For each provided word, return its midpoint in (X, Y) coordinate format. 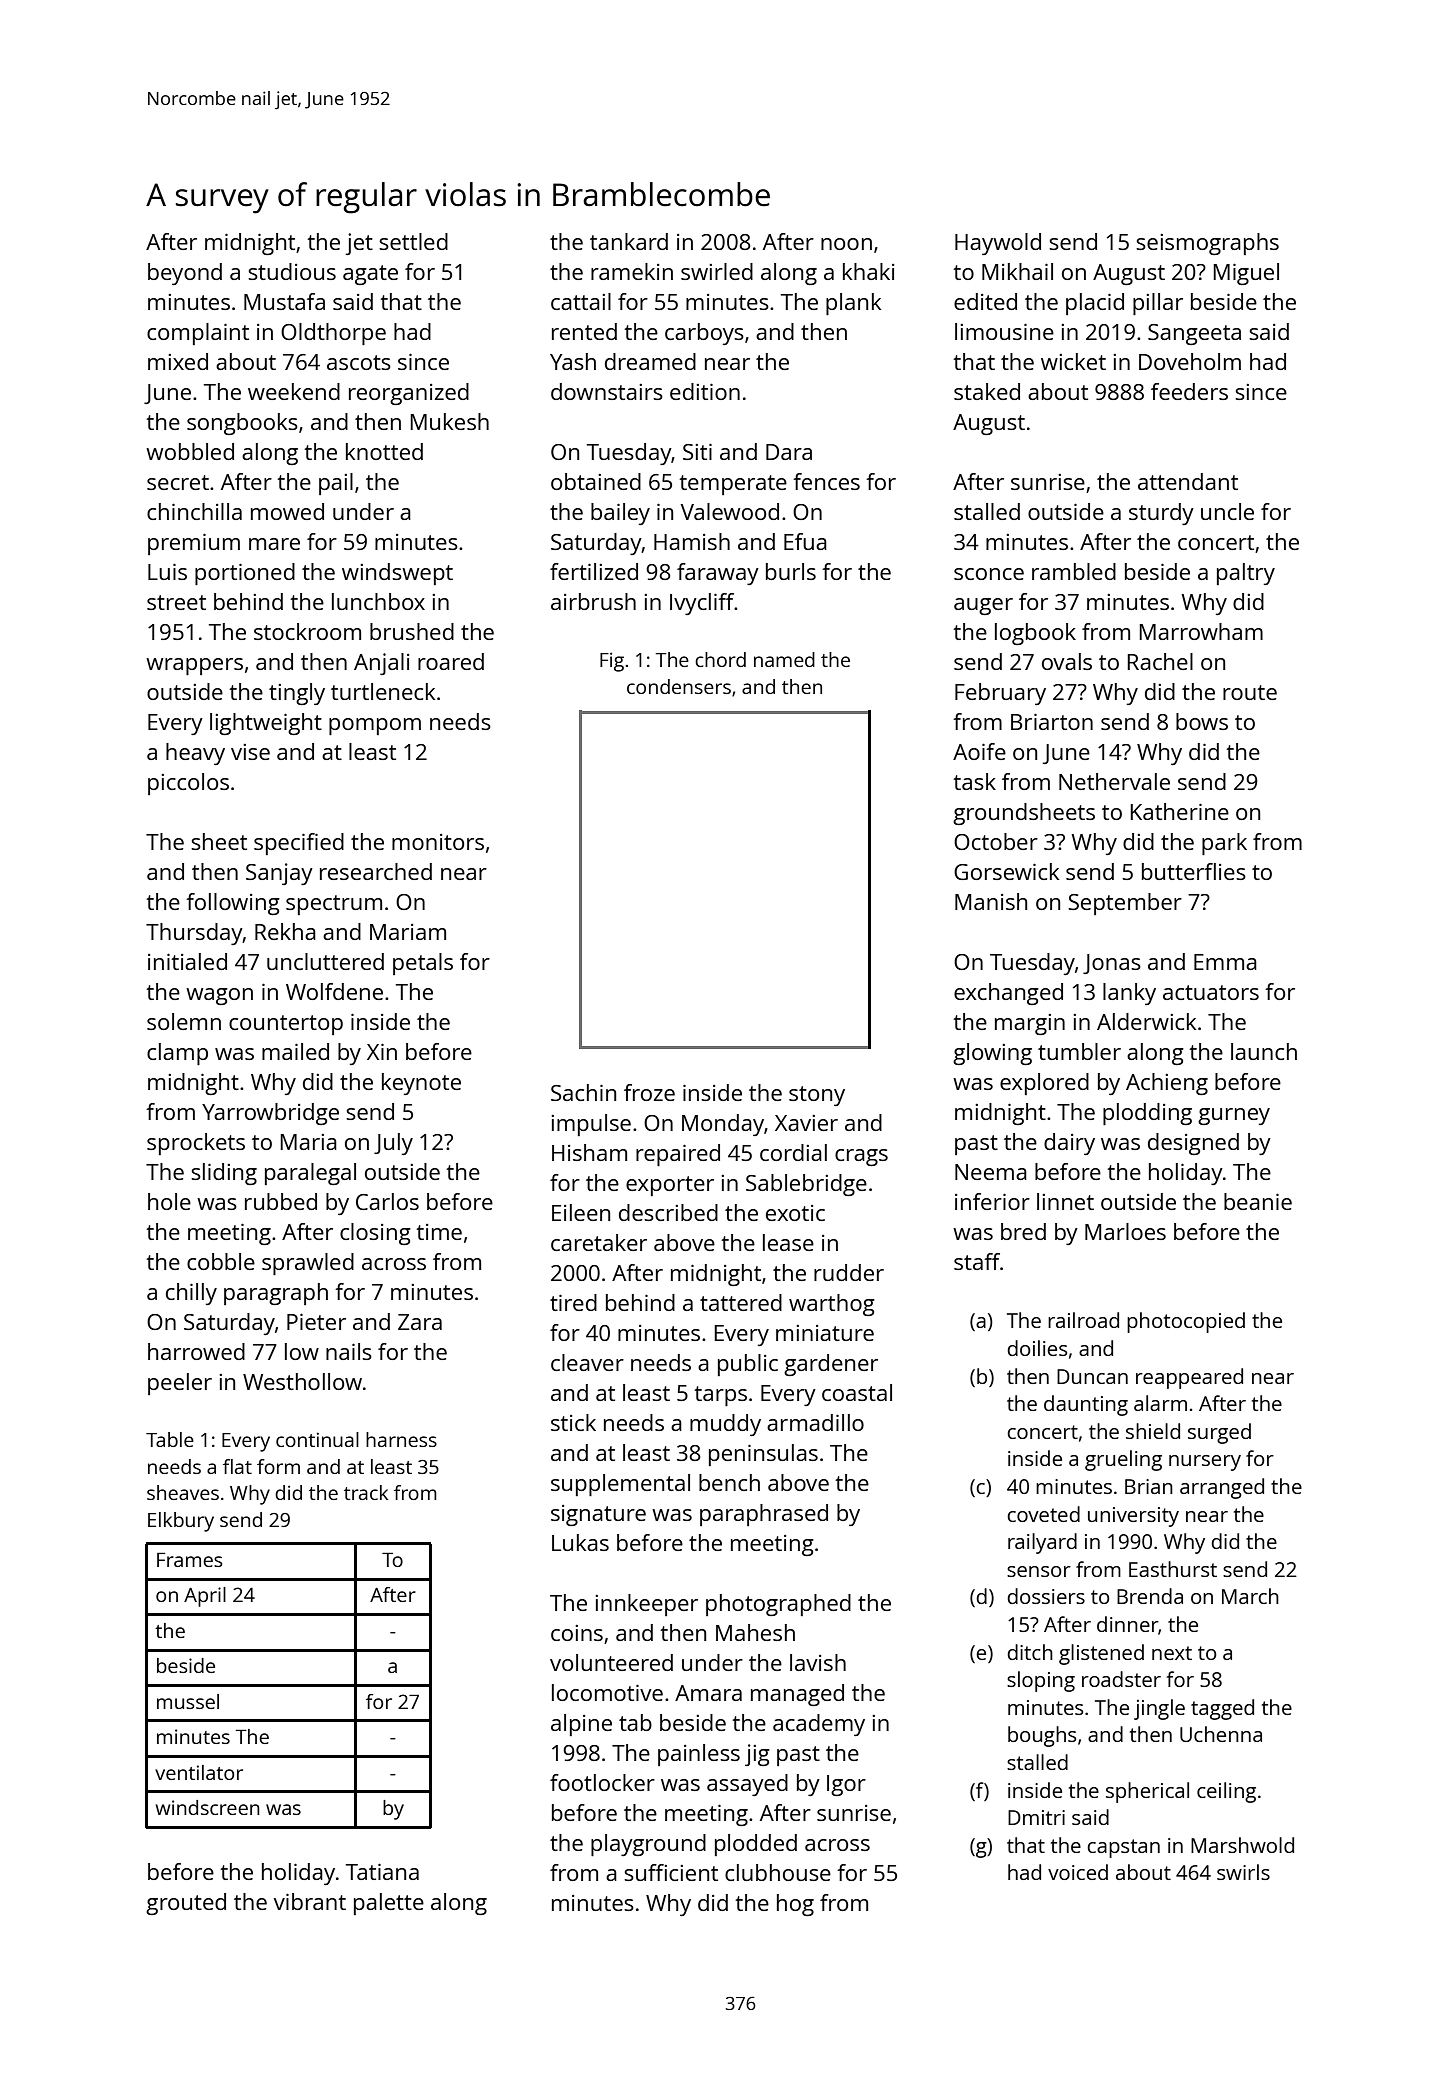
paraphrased (764, 1515)
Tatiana (382, 1871)
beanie (1258, 1201)
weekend (294, 391)
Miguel (1246, 274)
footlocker (602, 1782)
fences (826, 481)
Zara (420, 1322)
